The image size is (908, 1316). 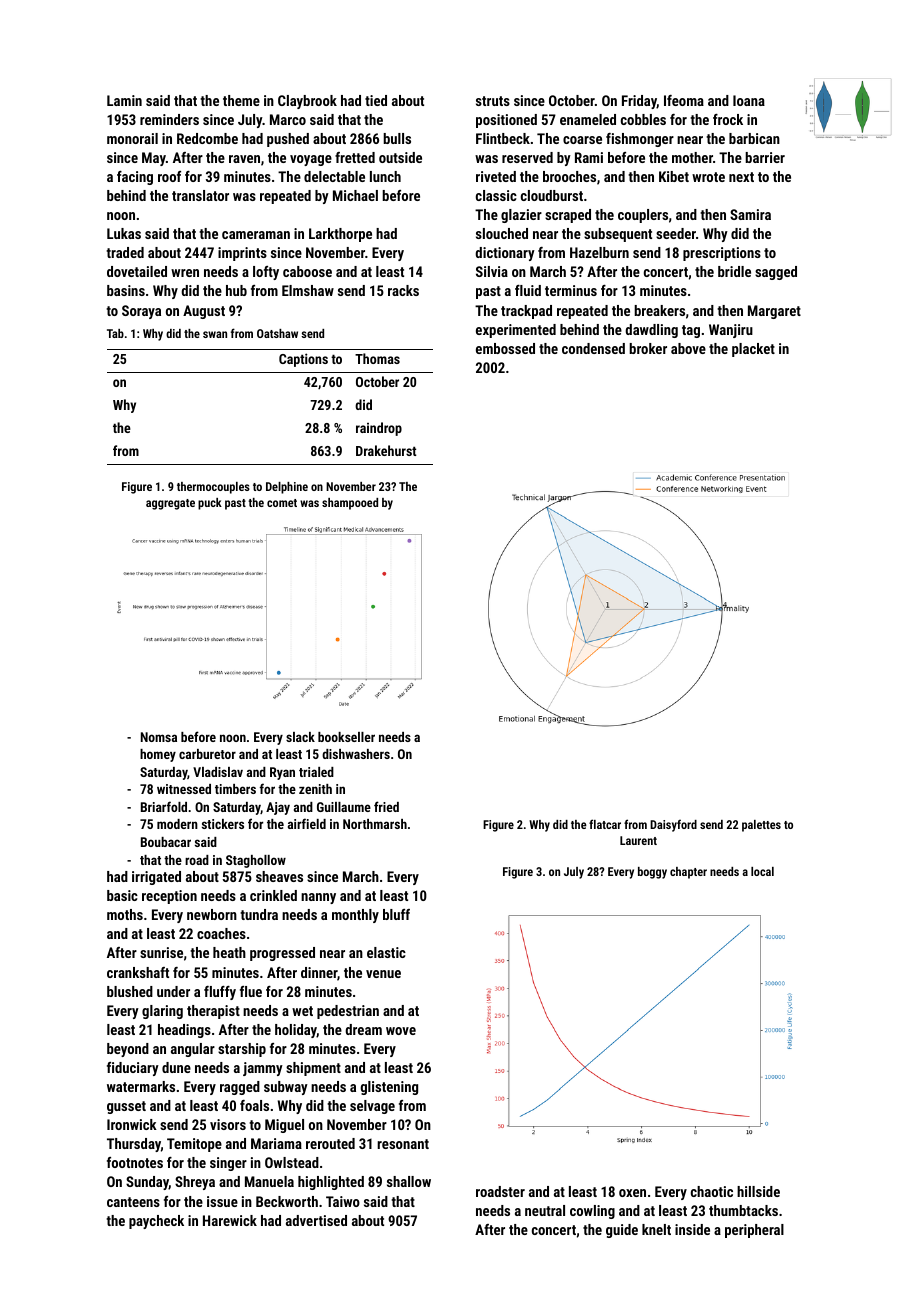 I want to click on Lamin, so click(x=124, y=100).
